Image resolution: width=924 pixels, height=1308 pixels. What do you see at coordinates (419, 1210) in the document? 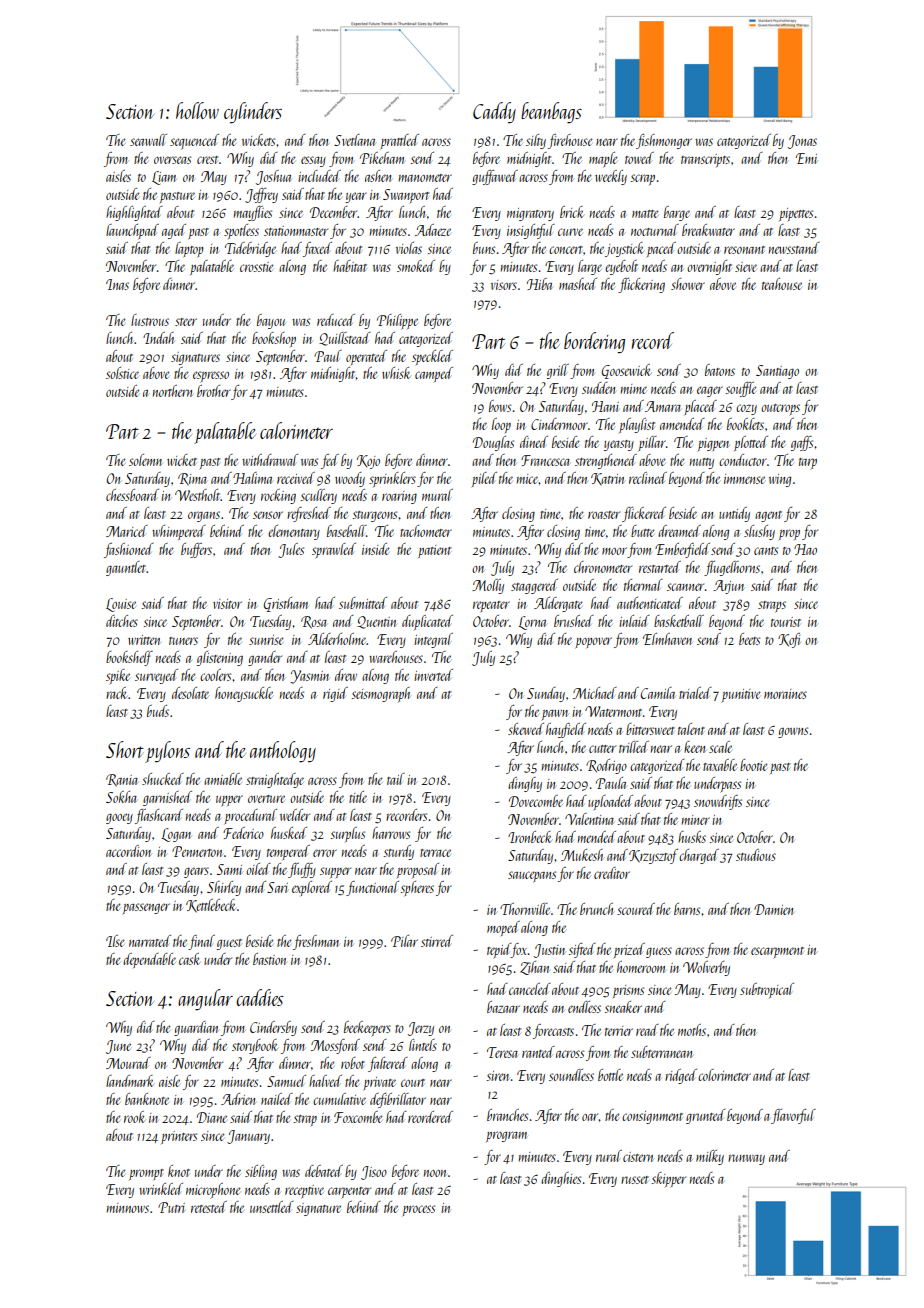
I see `process` at bounding box center [419, 1210].
